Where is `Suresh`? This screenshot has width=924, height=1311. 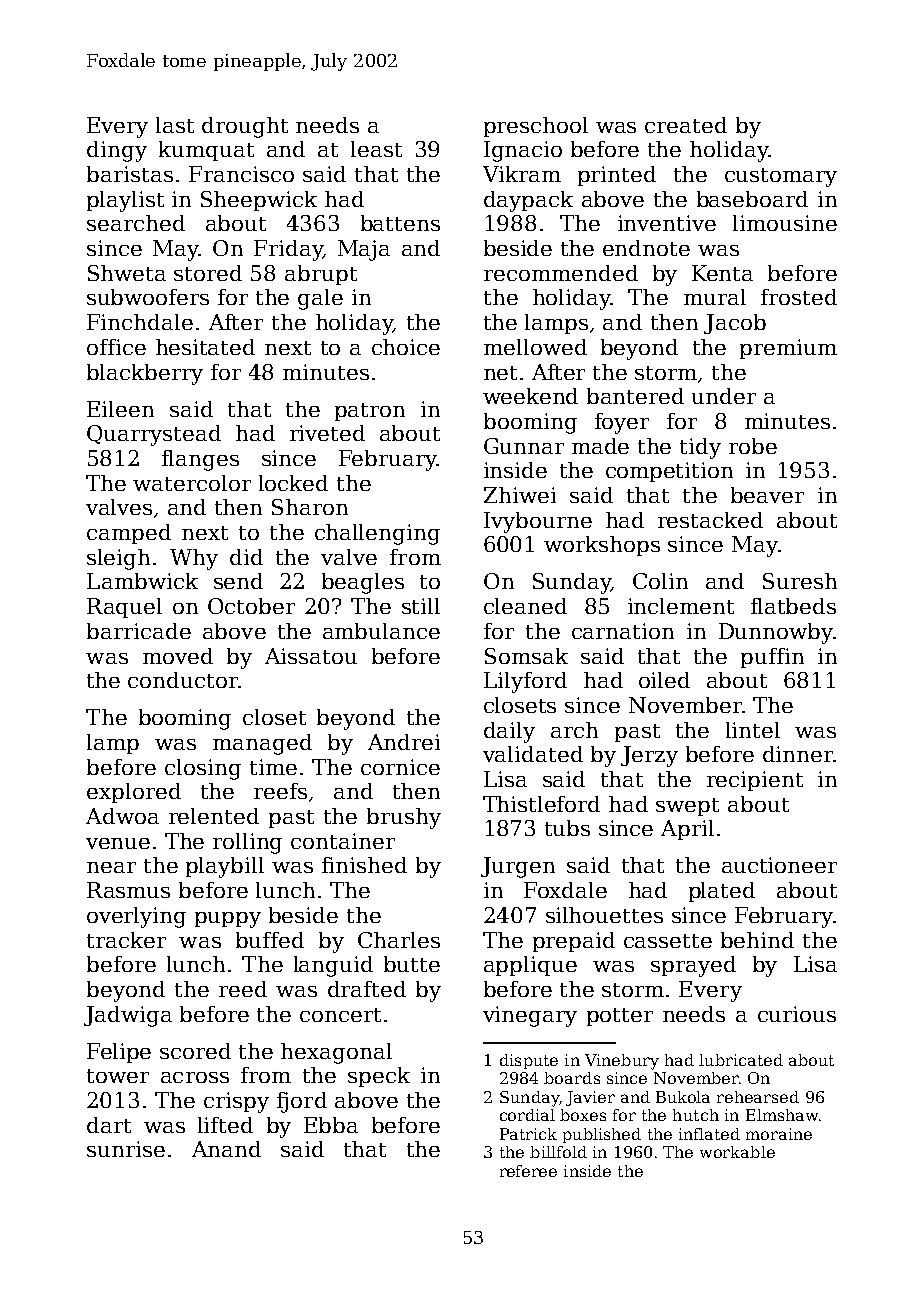
Suresh is located at coordinates (800, 581).
